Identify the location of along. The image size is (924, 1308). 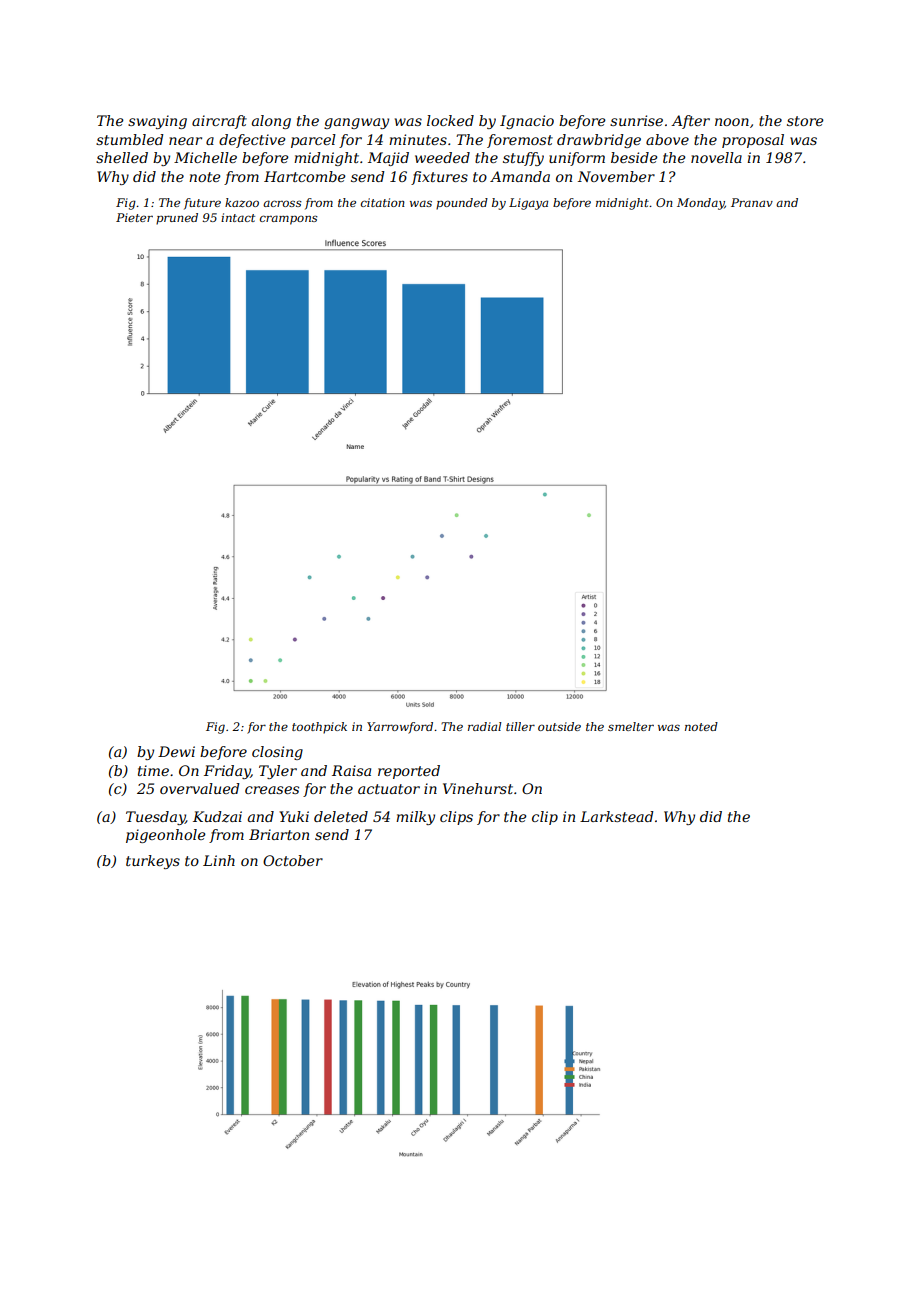
(271, 122).
